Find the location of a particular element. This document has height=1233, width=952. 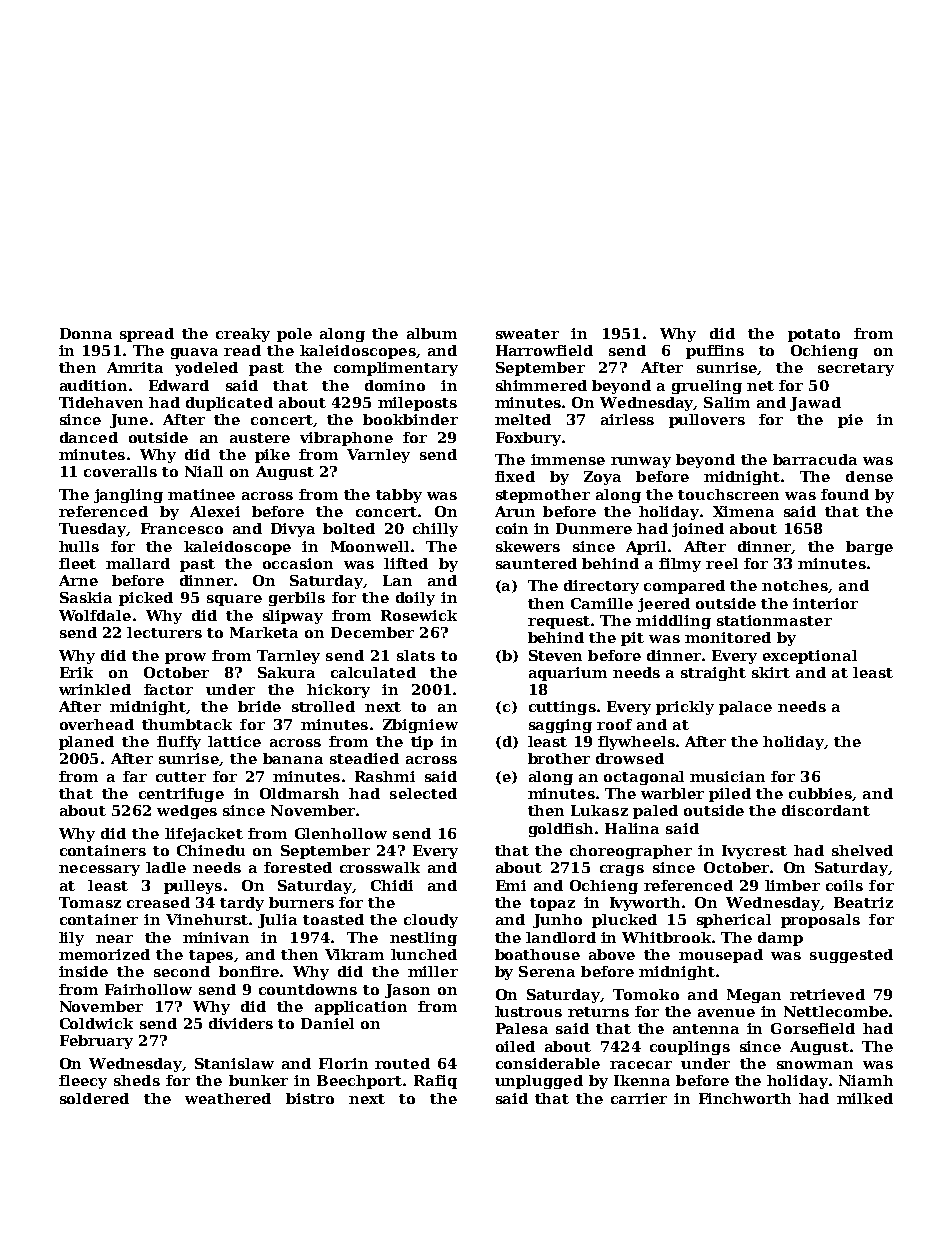

pole is located at coordinates (294, 335).
